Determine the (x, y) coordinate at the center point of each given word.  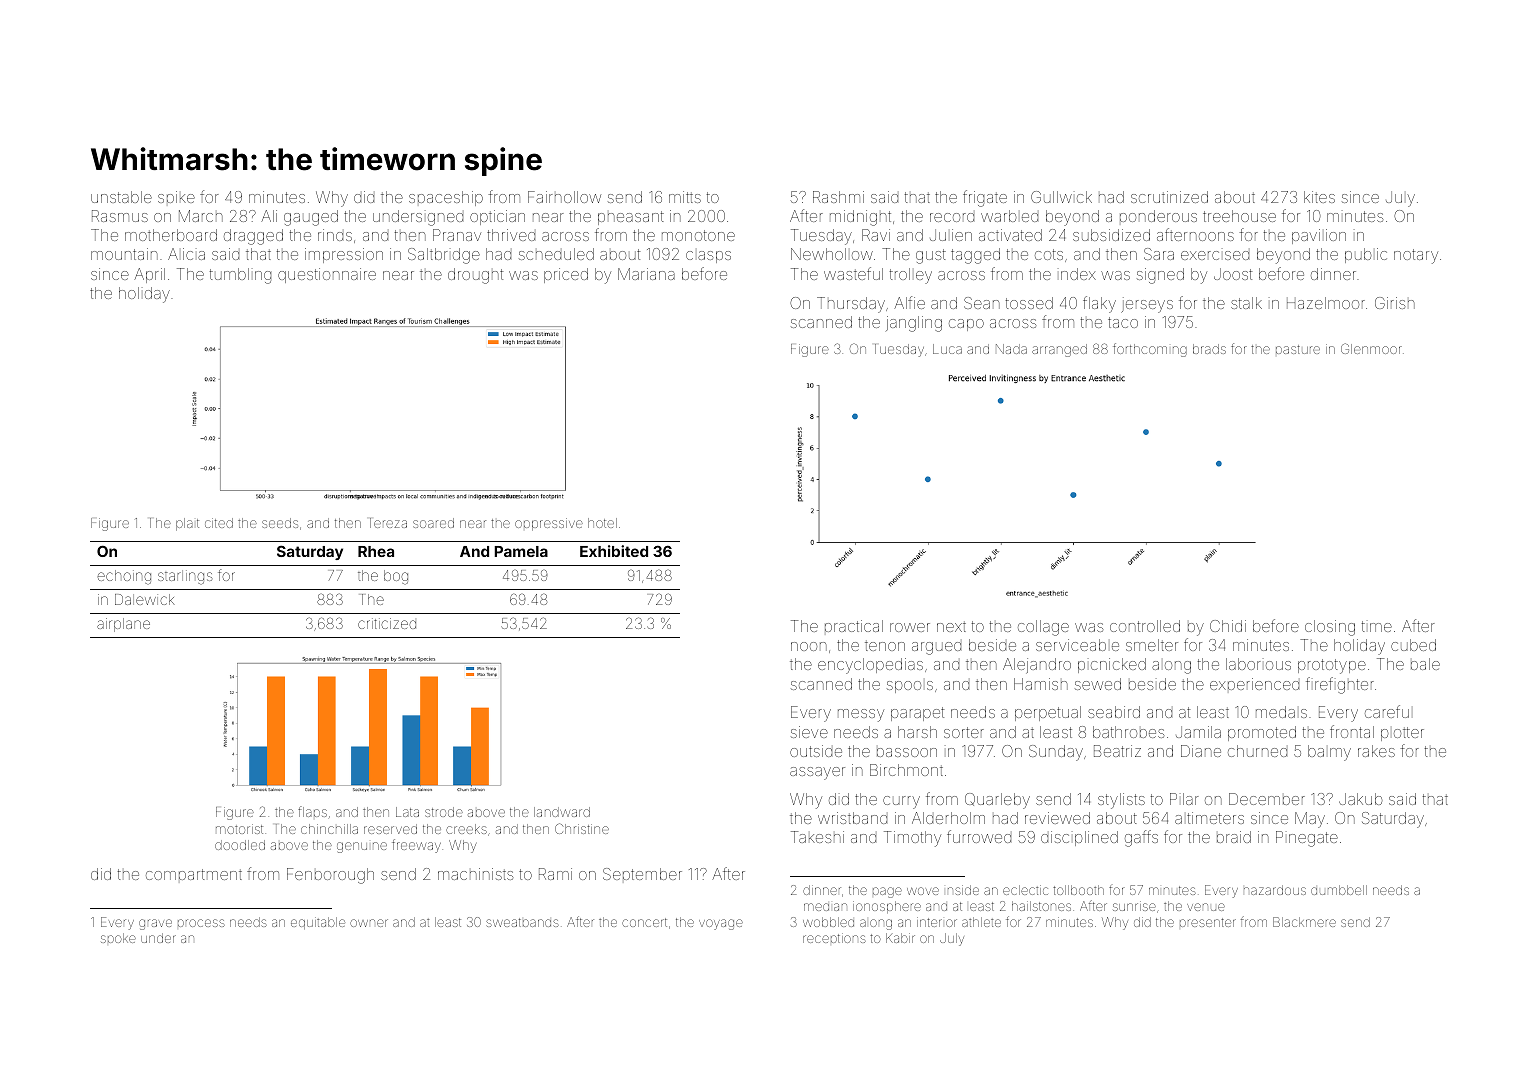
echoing (124, 577)
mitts (685, 197)
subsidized (1111, 235)
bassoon (907, 752)
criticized (387, 623)
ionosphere (887, 907)
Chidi (1228, 626)
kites (1319, 197)
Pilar (1184, 799)
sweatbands (522, 922)
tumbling (240, 276)
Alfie (909, 302)
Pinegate (1307, 839)
